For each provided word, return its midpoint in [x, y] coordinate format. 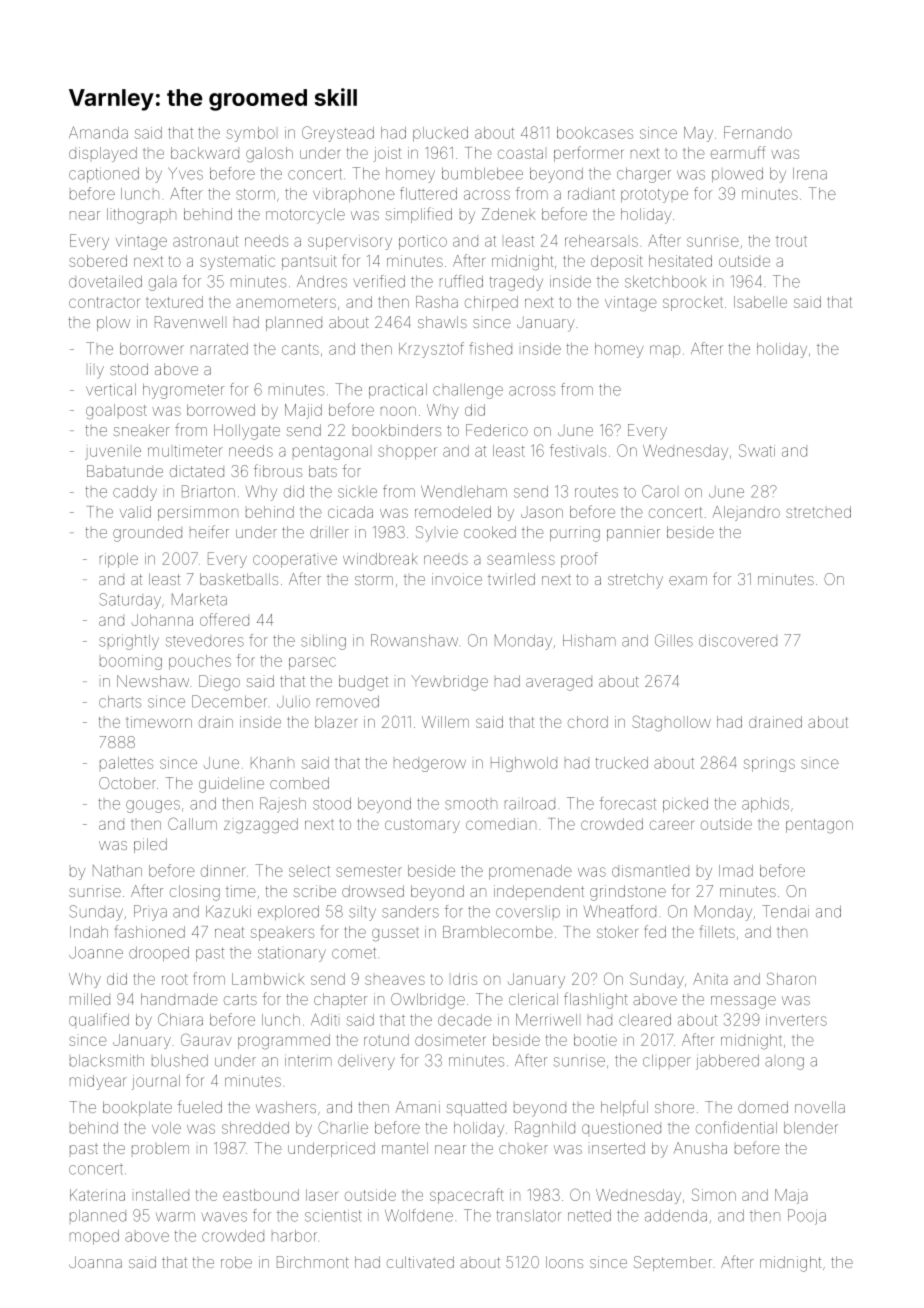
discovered [738, 641]
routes [596, 492]
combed [299, 783]
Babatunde [125, 471]
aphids [765, 805]
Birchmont [313, 1262]
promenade [530, 872]
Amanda [98, 133]
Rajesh [283, 805]
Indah [89, 932]
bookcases [595, 133]
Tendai [785, 911]
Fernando [758, 132]
